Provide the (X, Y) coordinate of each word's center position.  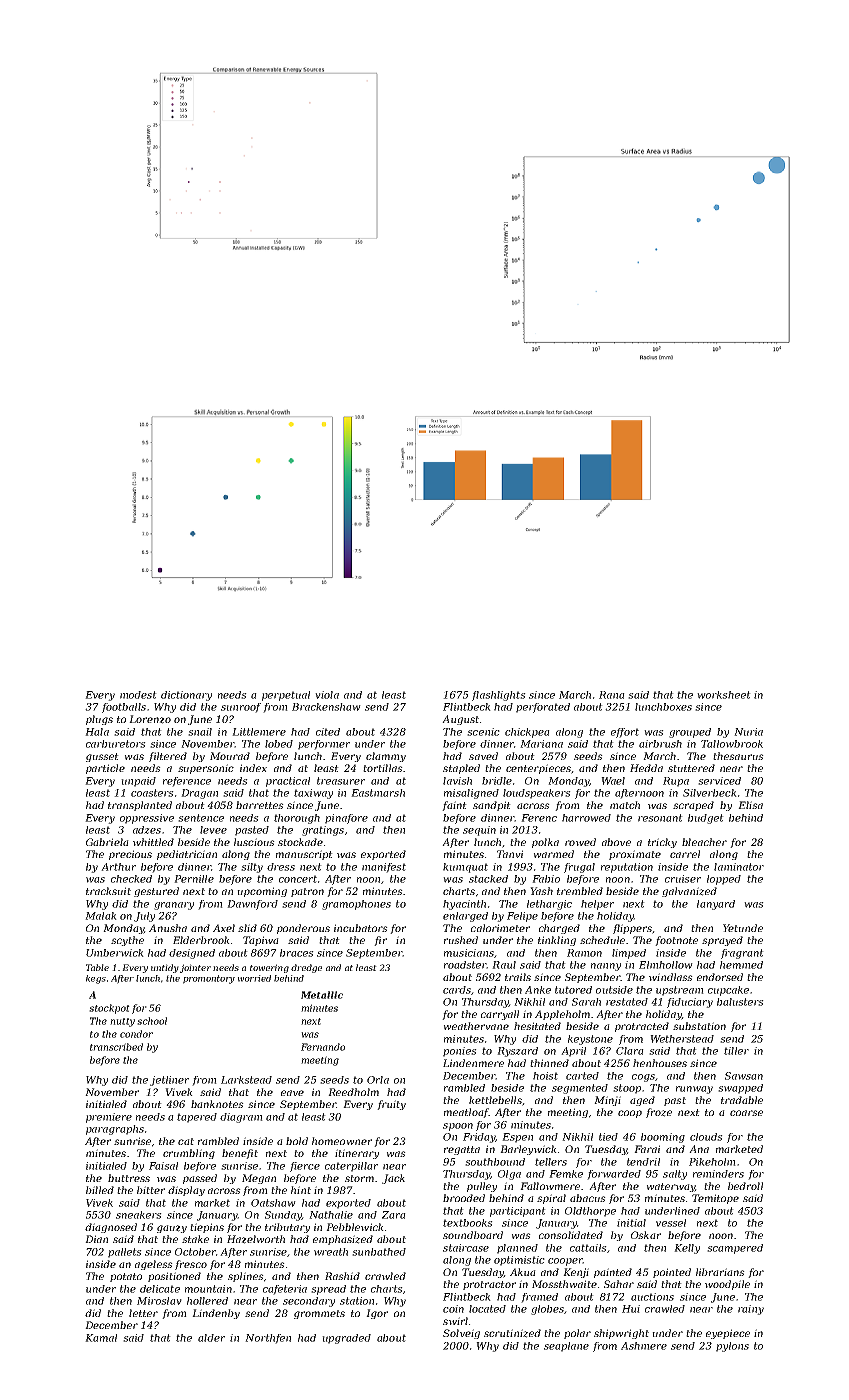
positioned (174, 1277)
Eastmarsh (378, 793)
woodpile (727, 1285)
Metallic (322, 995)
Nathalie (331, 1215)
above (616, 842)
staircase (466, 1248)
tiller (736, 1051)
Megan (259, 1179)
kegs (96, 979)
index (253, 768)
